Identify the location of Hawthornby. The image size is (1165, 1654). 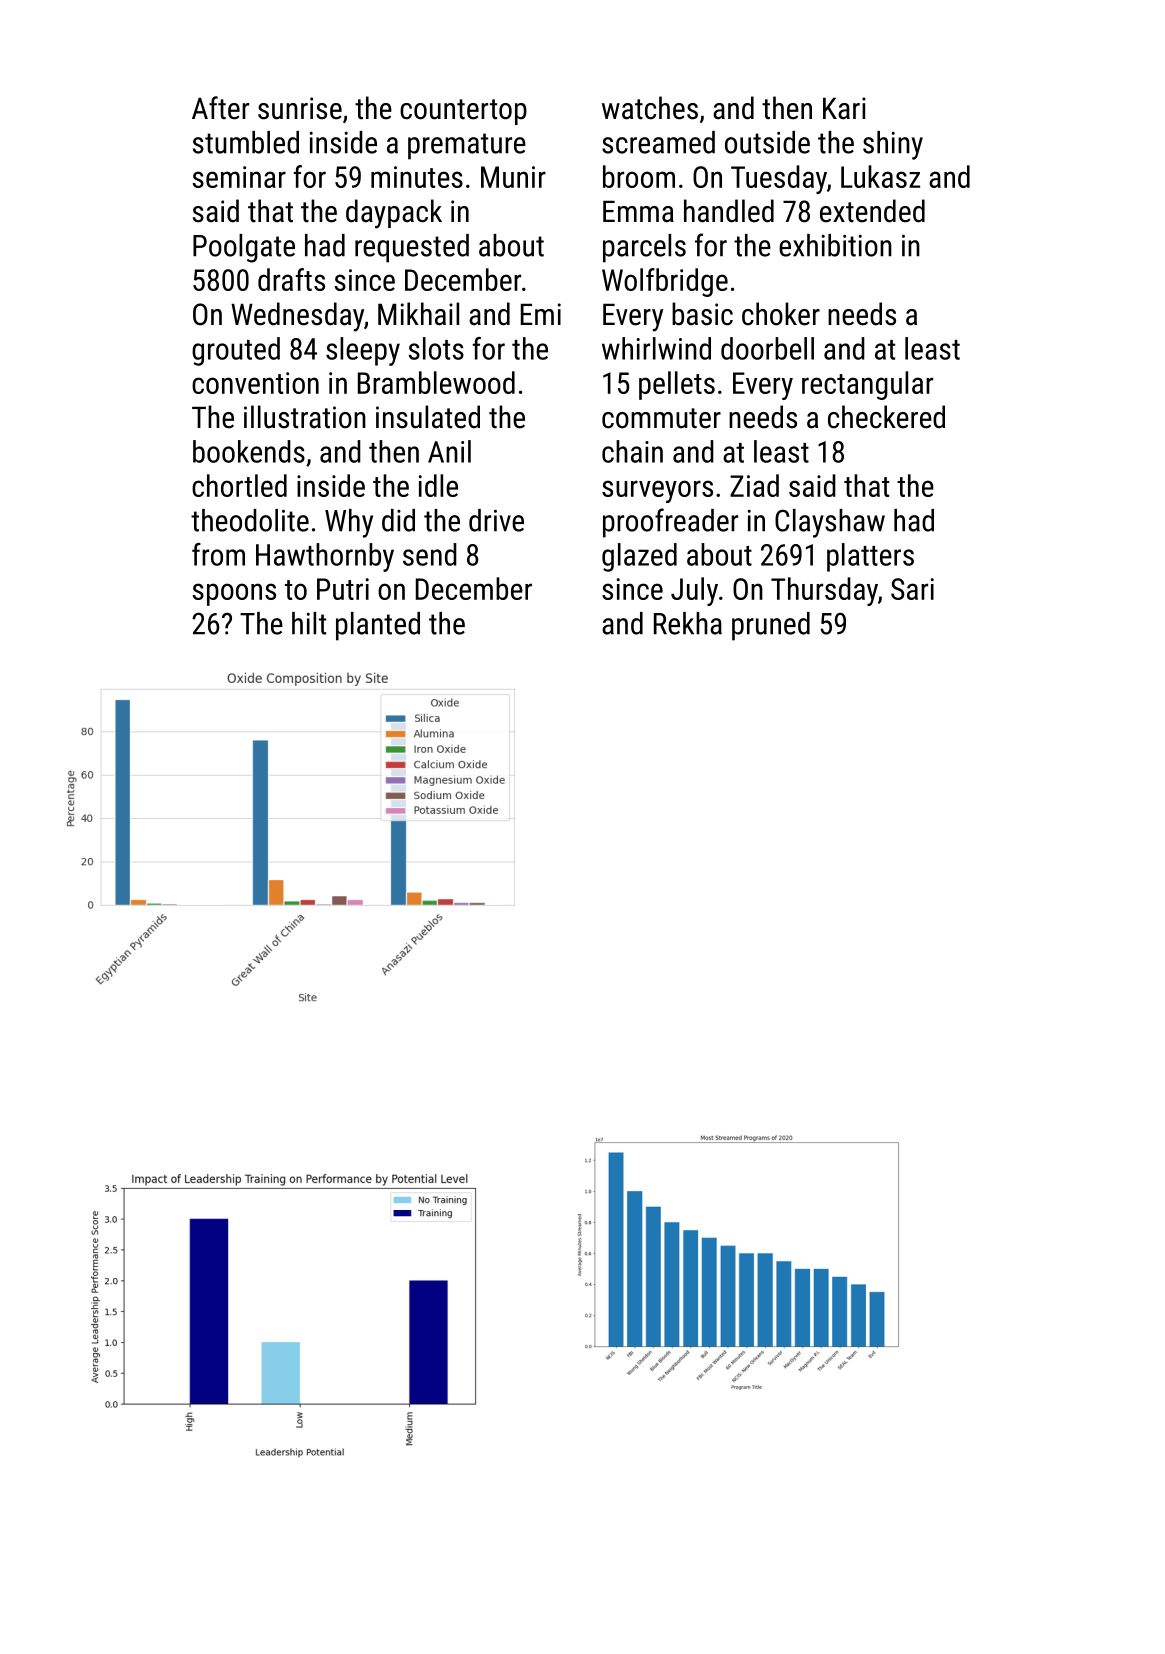
(325, 557).
